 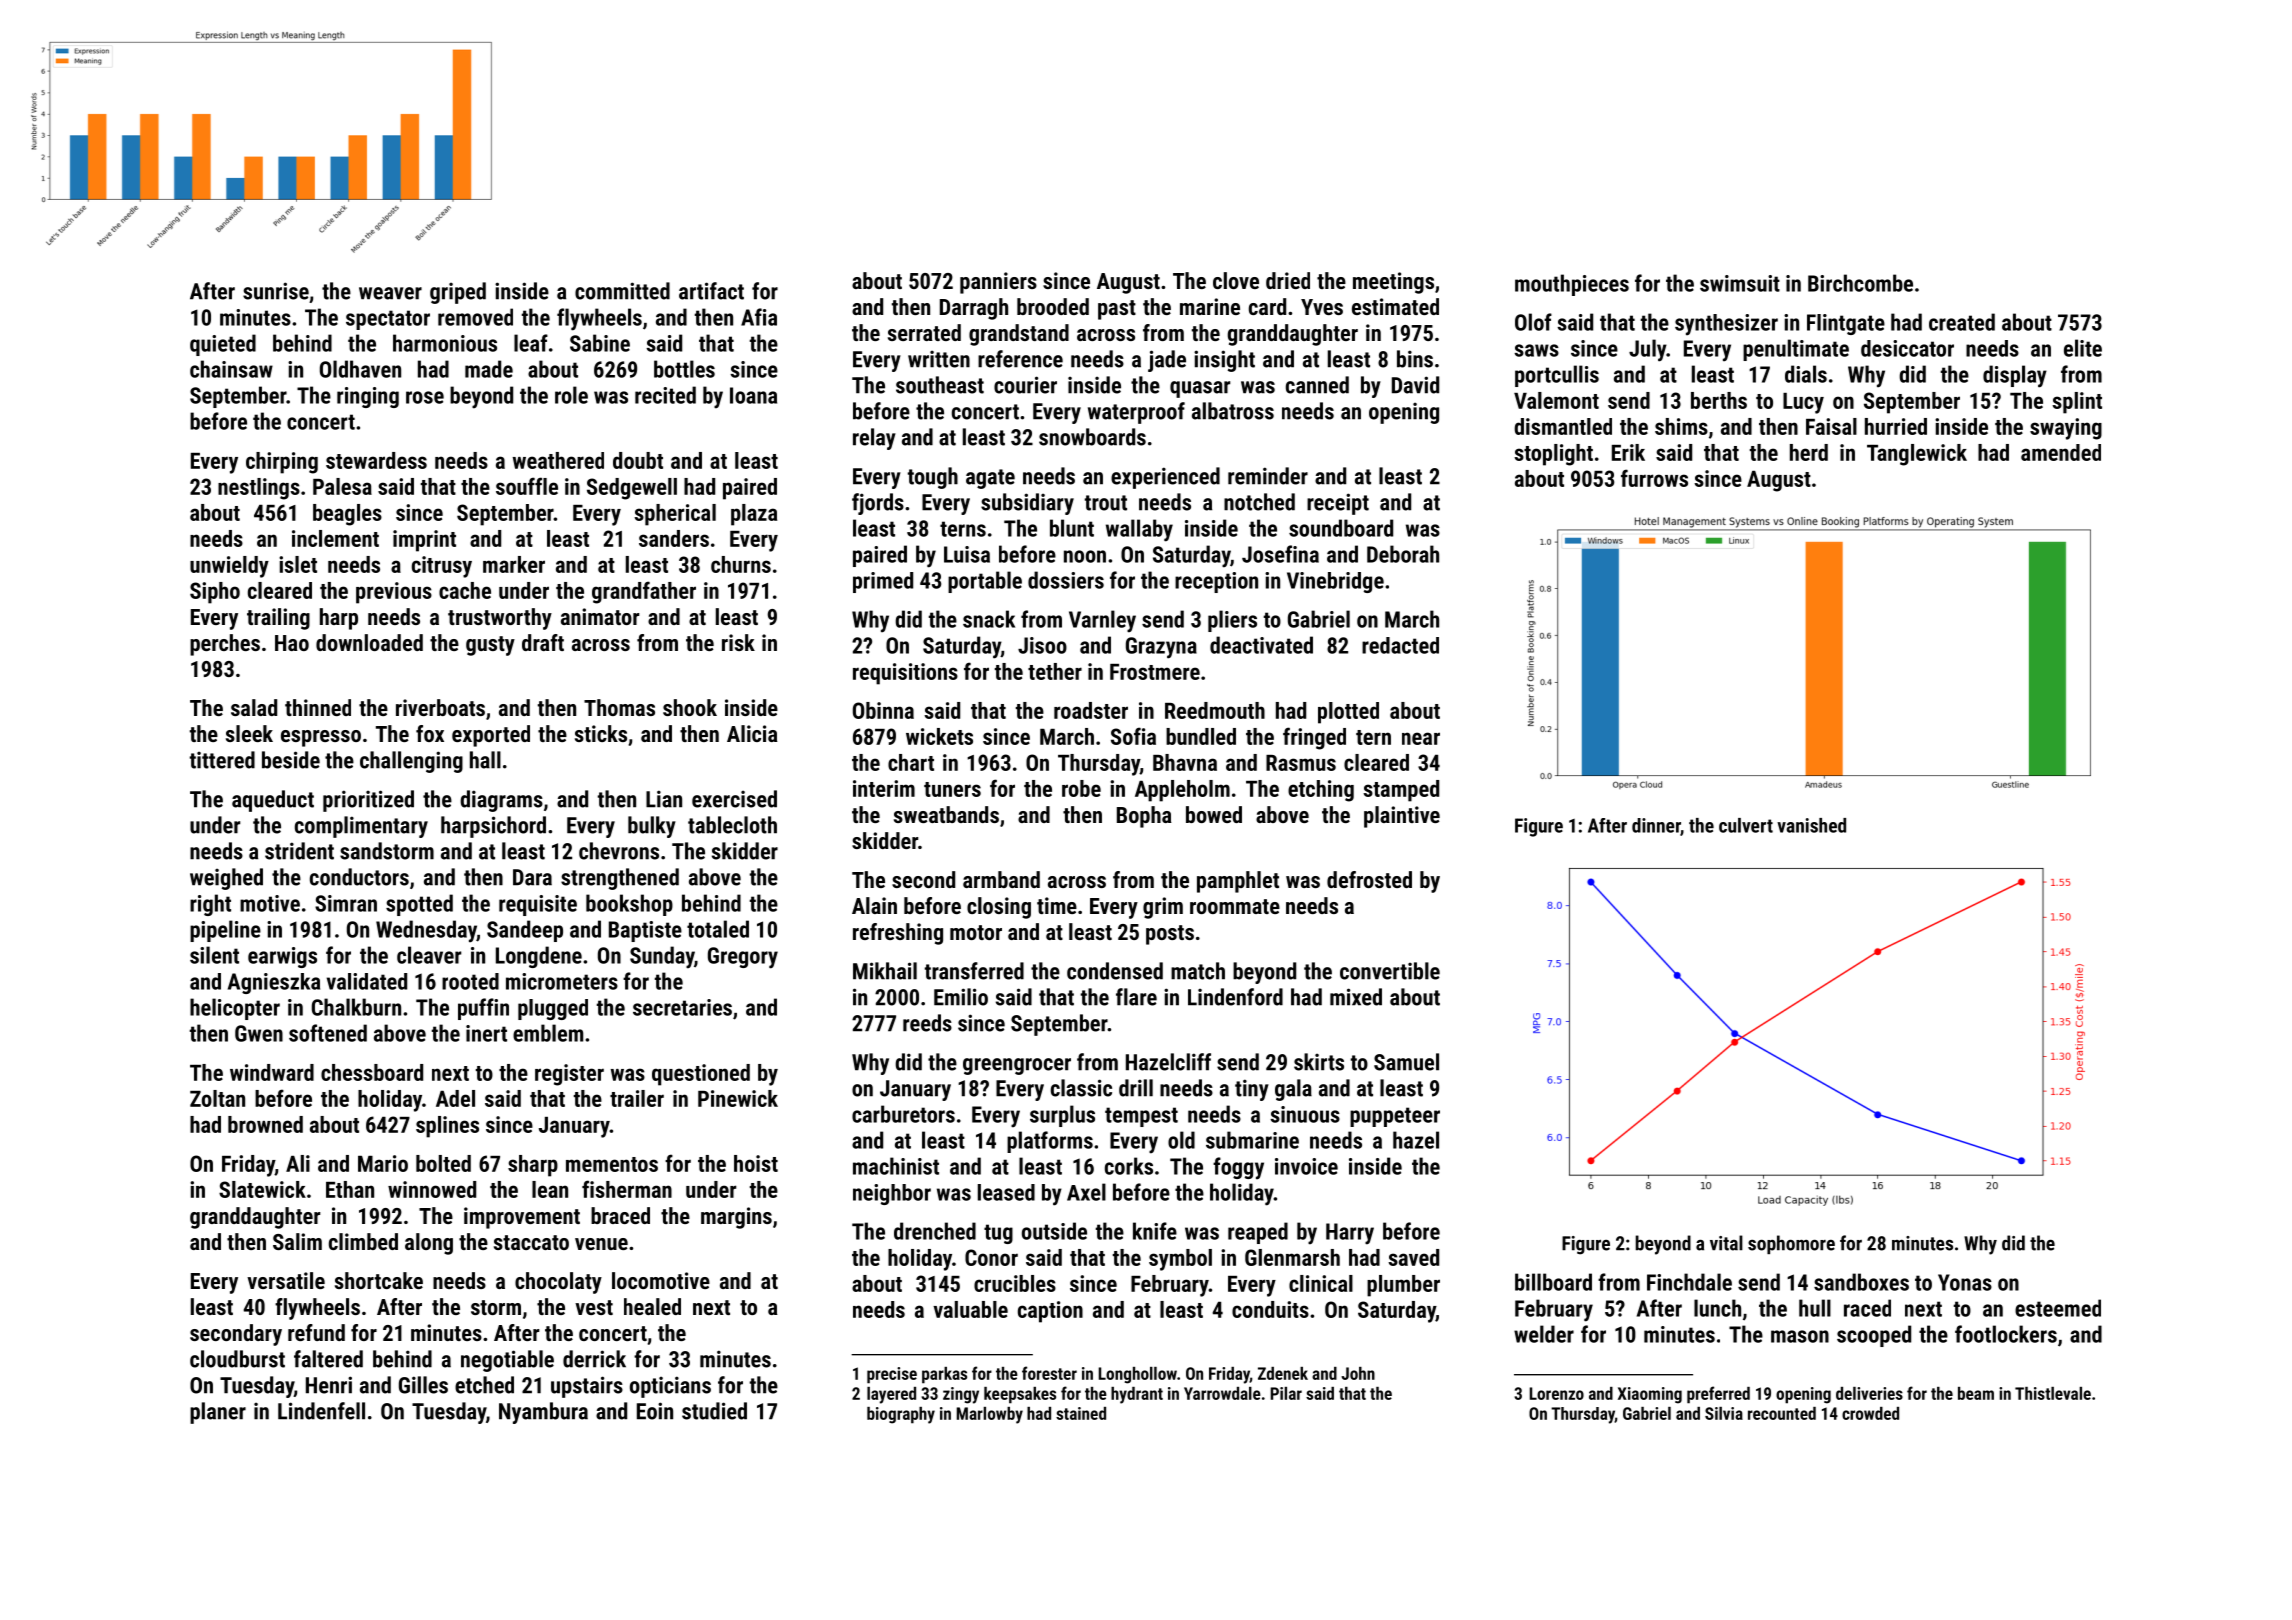 I want to click on vanished, so click(x=1811, y=825).
